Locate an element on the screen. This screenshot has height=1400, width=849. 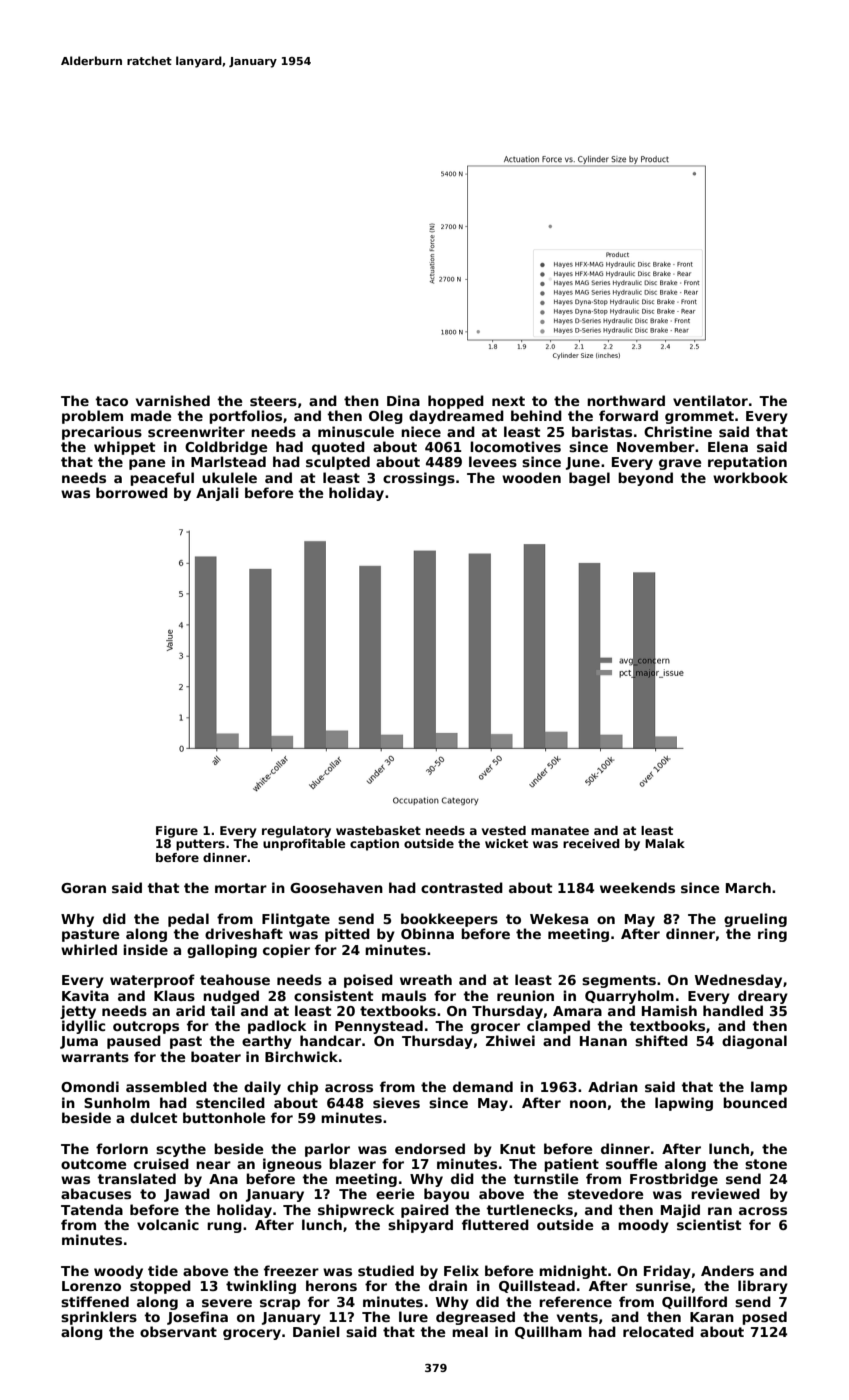
Goran is located at coordinates (83, 888).
